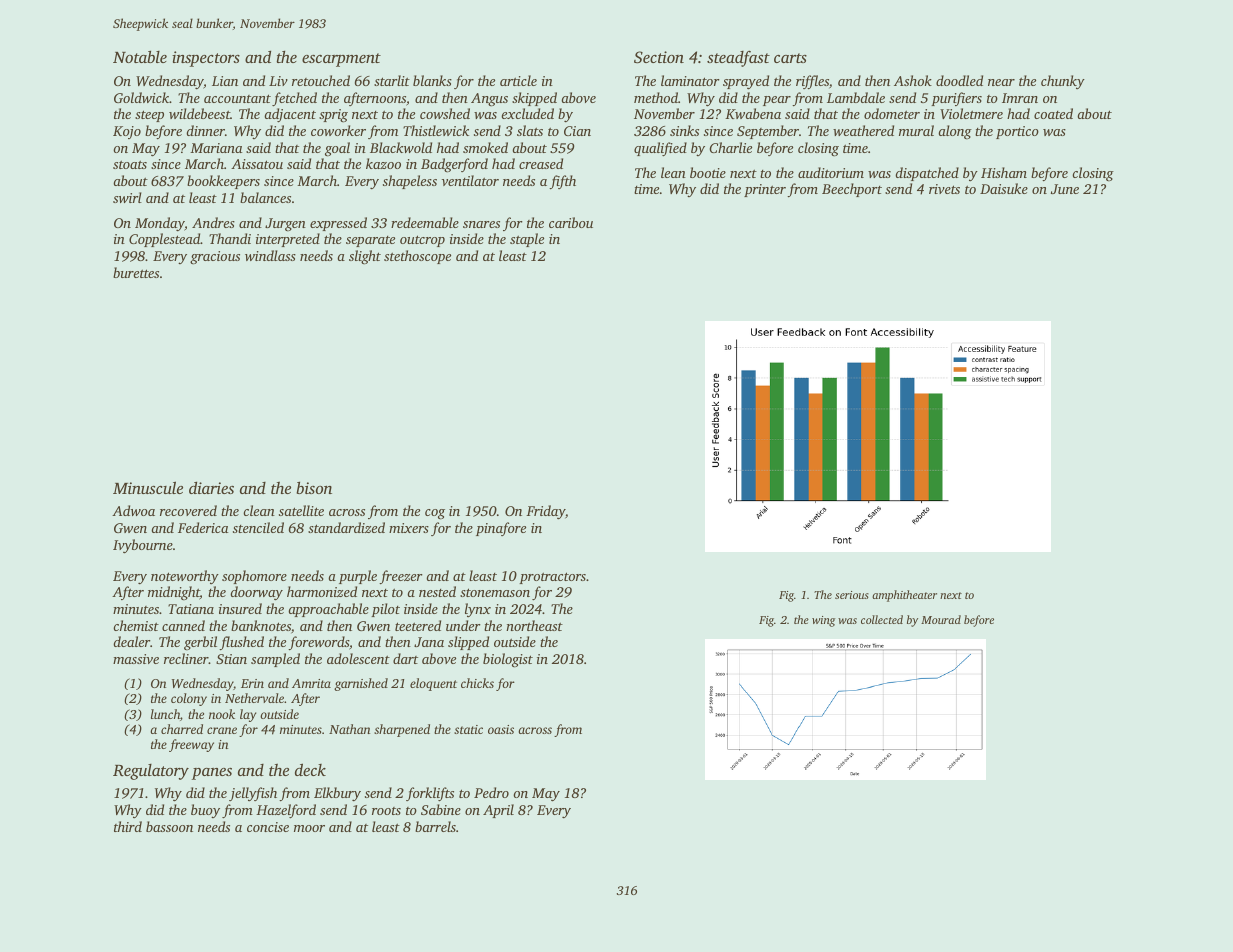 This image has width=1233, height=952. I want to click on article, so click(518, 80).
